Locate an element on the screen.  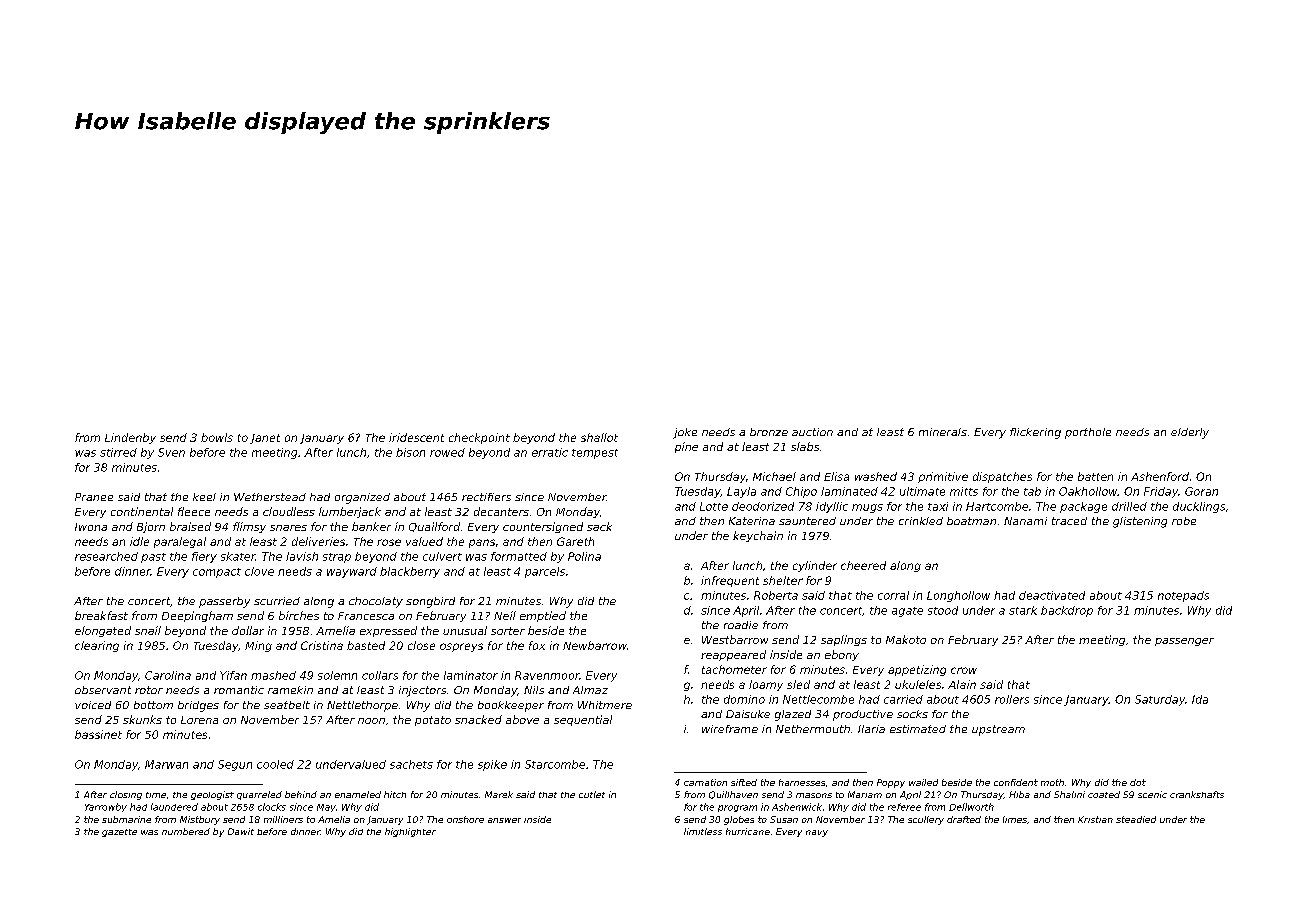
porthole is located at coordinates (1088, 433).
